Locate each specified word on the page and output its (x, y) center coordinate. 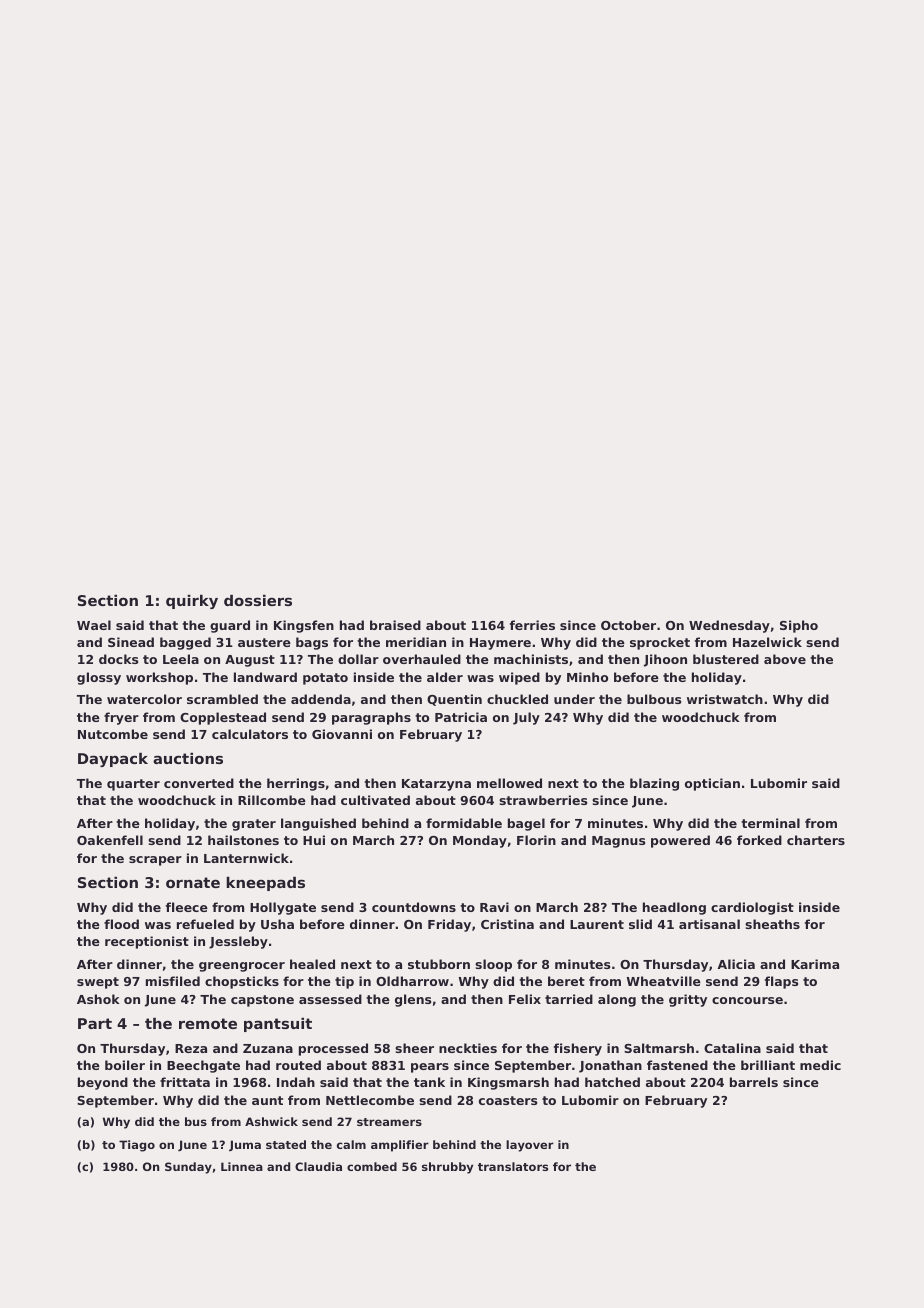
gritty (688, 1000)
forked (759, 840)
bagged (185, 643)
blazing (654, 784)
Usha (277, 924)
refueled (205, 924)
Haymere (500, 644)
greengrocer (242, 967)
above (785, 659)
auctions (188, 758)
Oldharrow (412, 981)
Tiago (137, 1146)
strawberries (543, 800)
